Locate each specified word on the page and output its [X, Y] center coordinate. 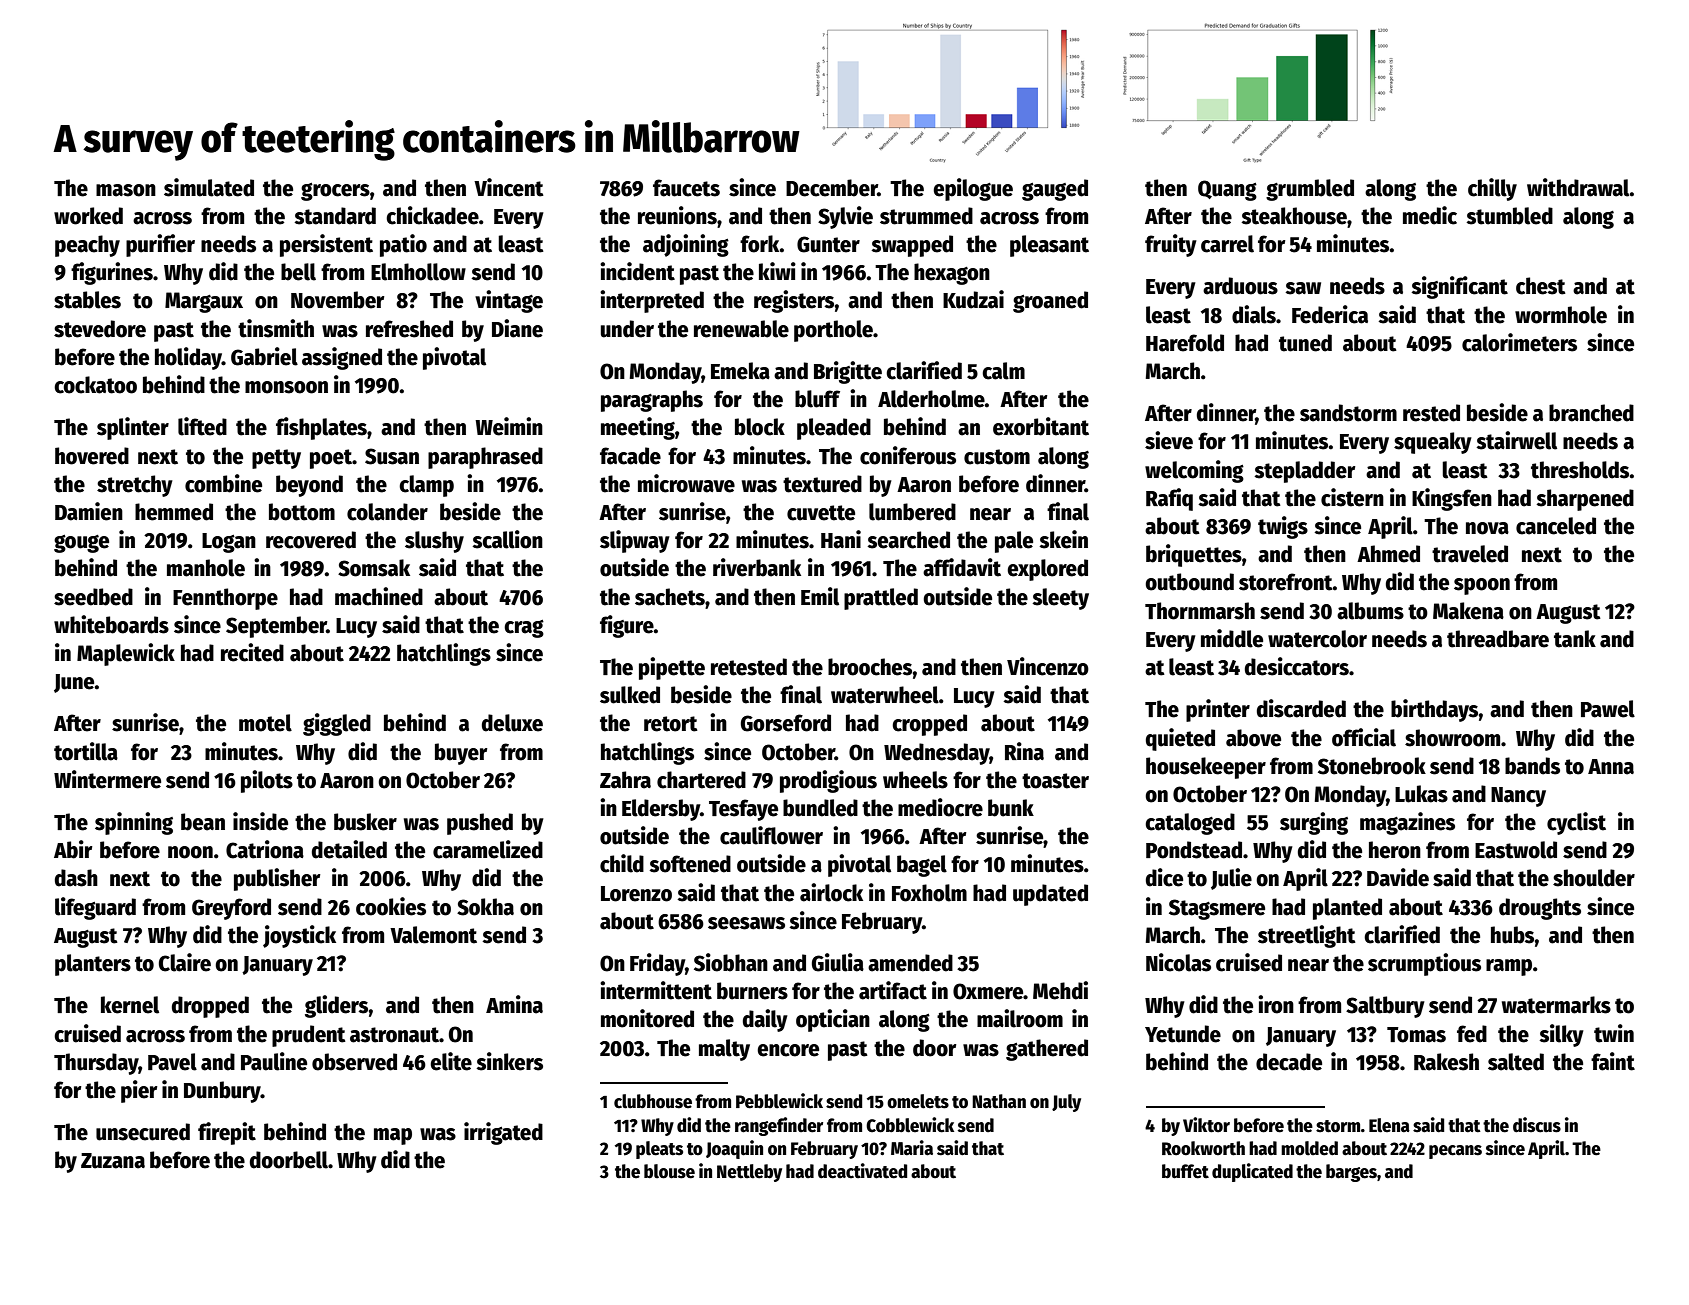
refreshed [409, 329]
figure [627, 626]
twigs [1283, 527]
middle [1232, 638]
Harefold [1185, 343]
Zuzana [113, 1161]
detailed [349, 849]
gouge [81, 544]
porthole [833, 331]
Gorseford [786, 723]
